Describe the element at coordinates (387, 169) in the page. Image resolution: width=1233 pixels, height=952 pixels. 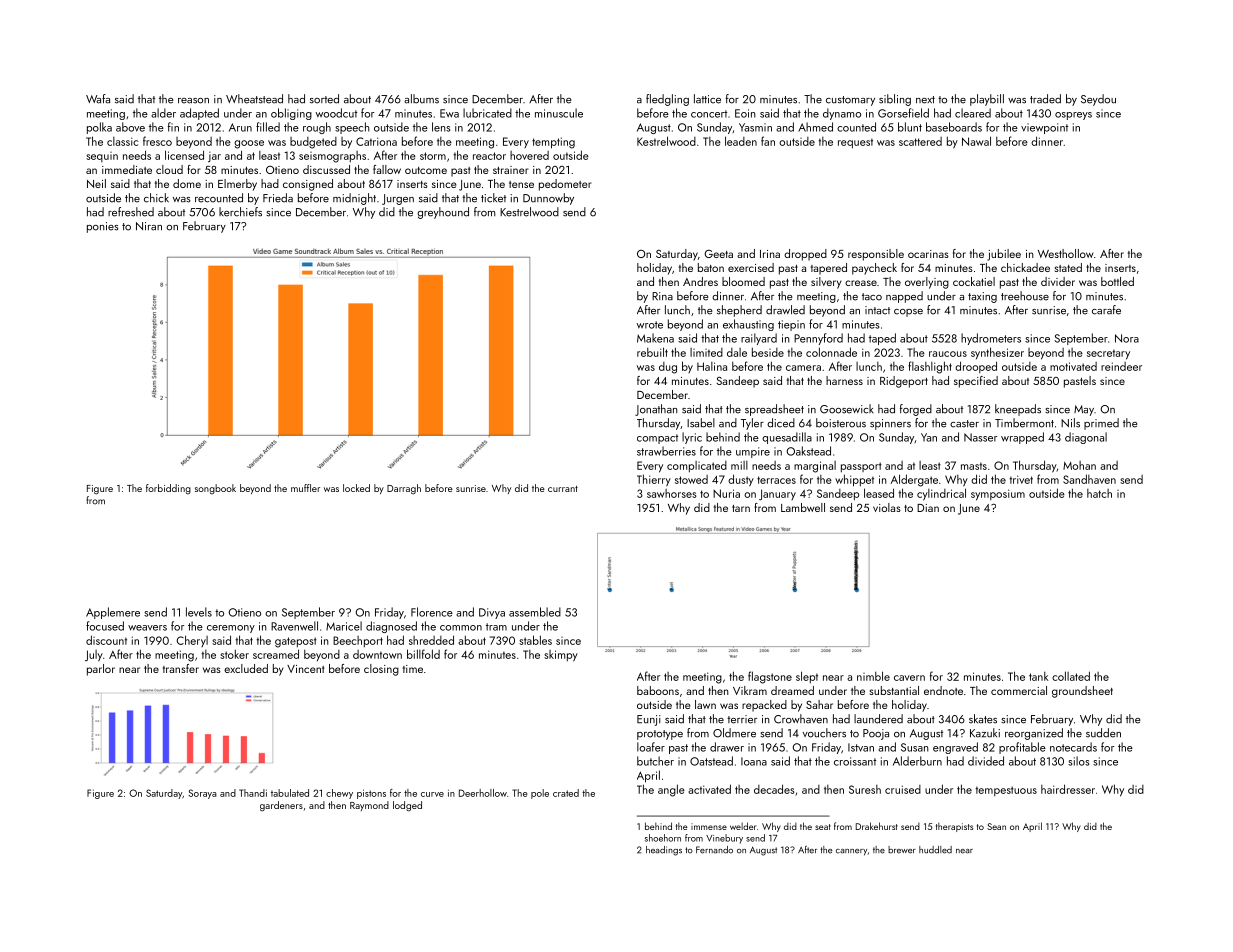
I see `fallow` at that location.
